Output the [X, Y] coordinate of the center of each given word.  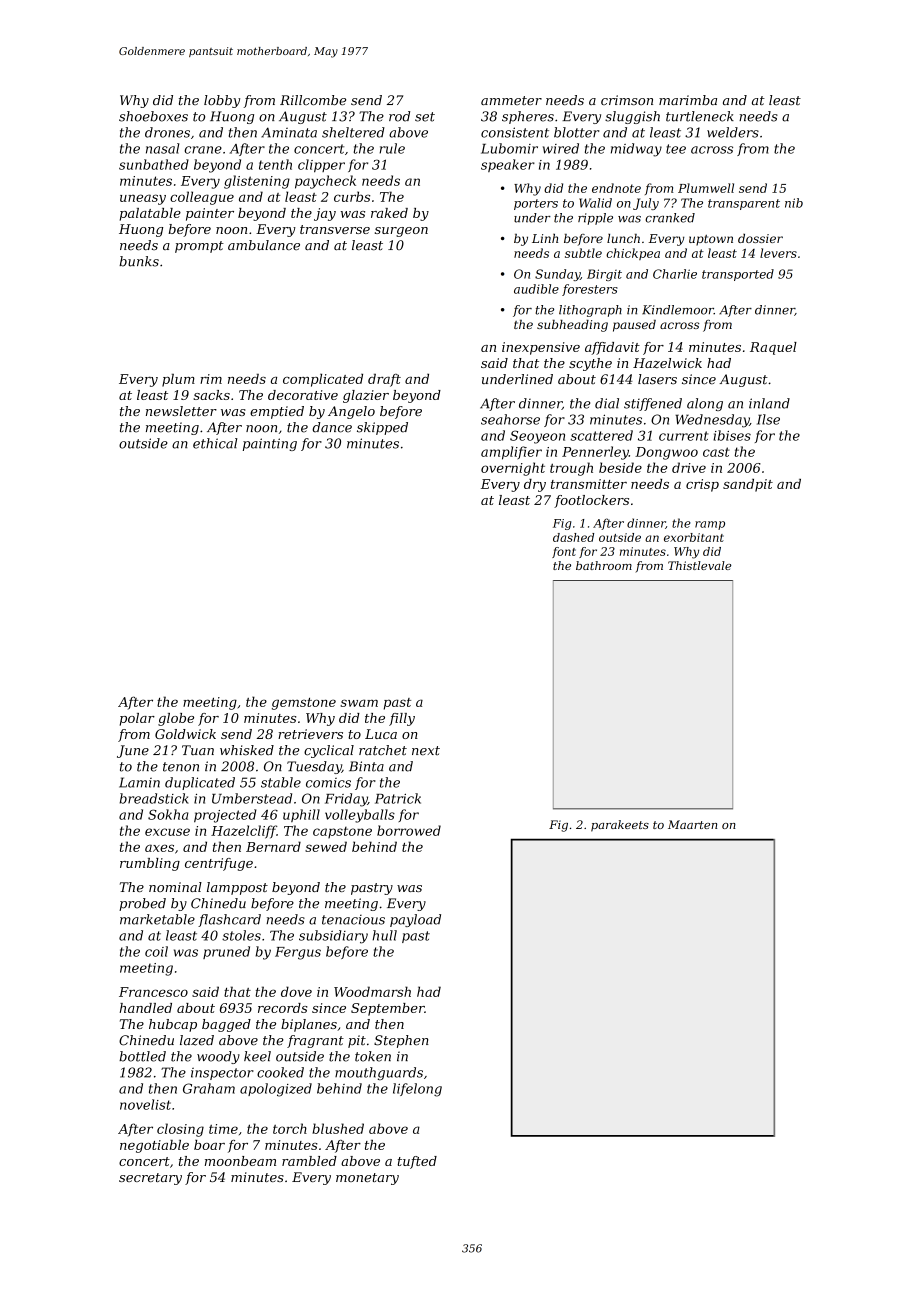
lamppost [237, 888]
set [425, 117]
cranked [670, 218]
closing [180, 1130]
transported [738, 275]
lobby [222, 101]
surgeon [401, 232]
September [388, 1009]
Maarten [692, 824]
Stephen [401, 1041]
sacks [211, 395]
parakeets [620, 826]
